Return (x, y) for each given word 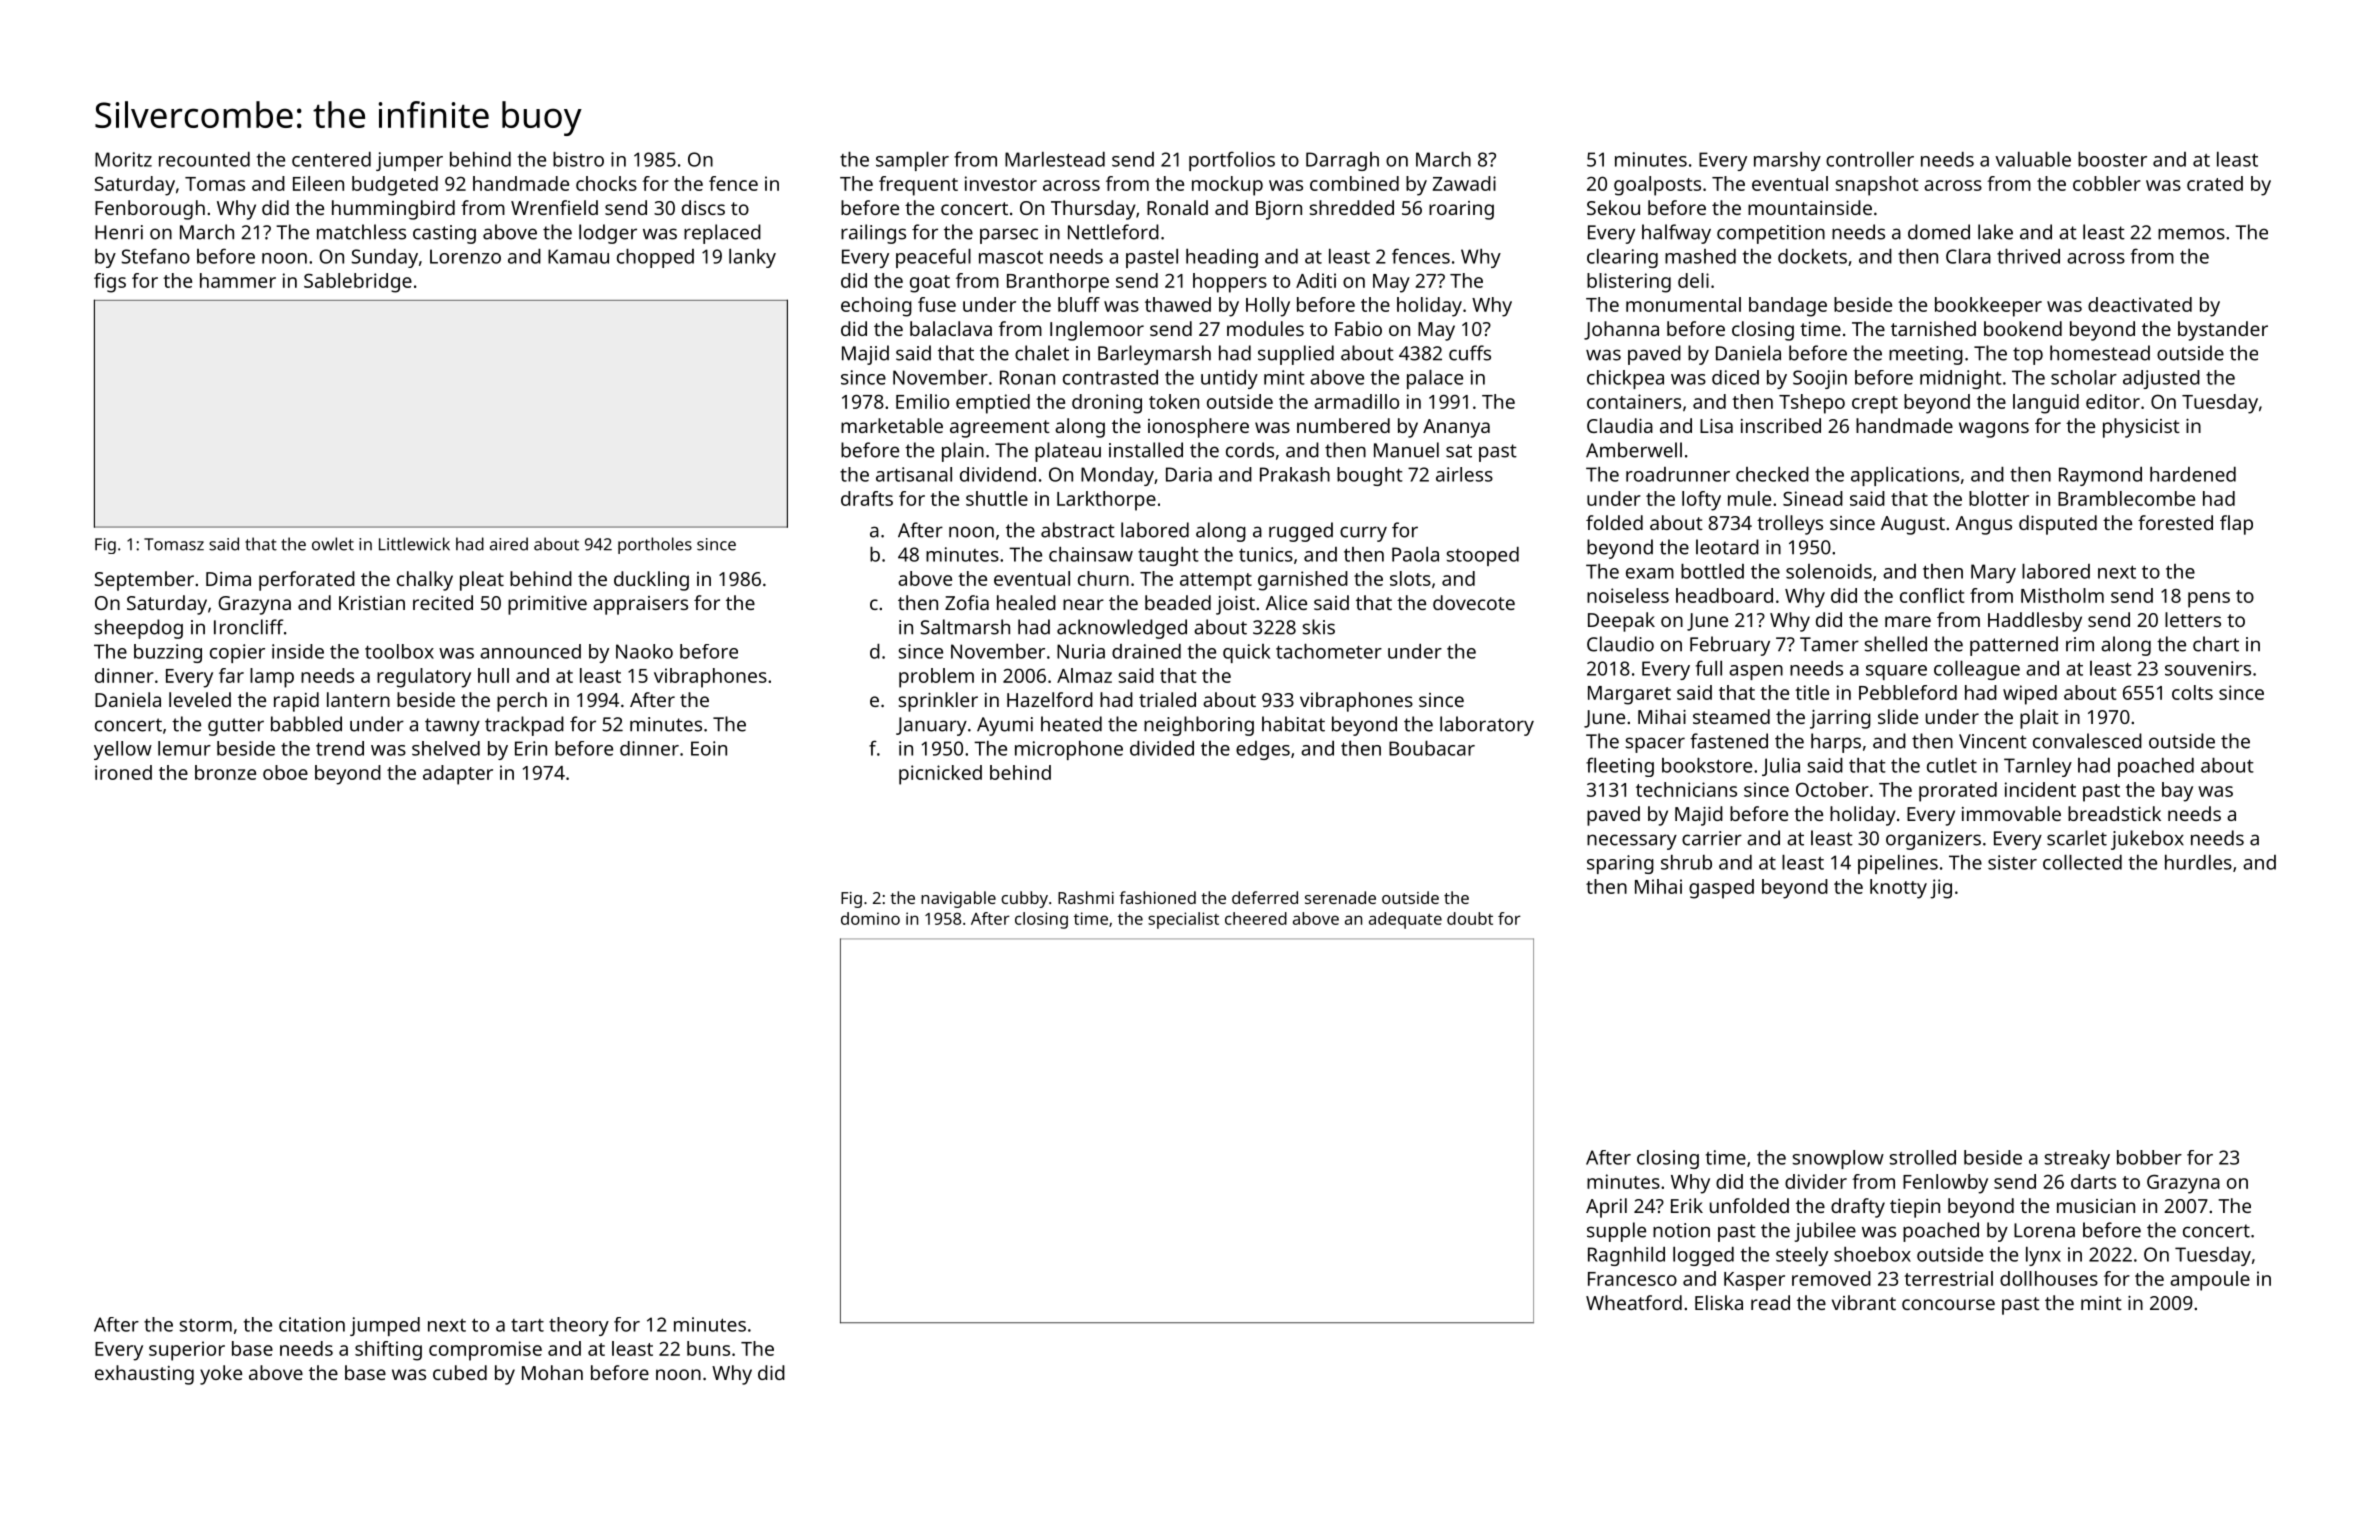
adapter (458, 775)
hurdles (2198, 862)
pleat (482, 581)
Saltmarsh (965, 627)
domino (870, 918)
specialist (1183, 920)
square (1896, 672)
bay (2177, 792)
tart (527, 1325)
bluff (1079, 304)
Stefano (155, 256)
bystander (2223, 331)
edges (1263, 750)
